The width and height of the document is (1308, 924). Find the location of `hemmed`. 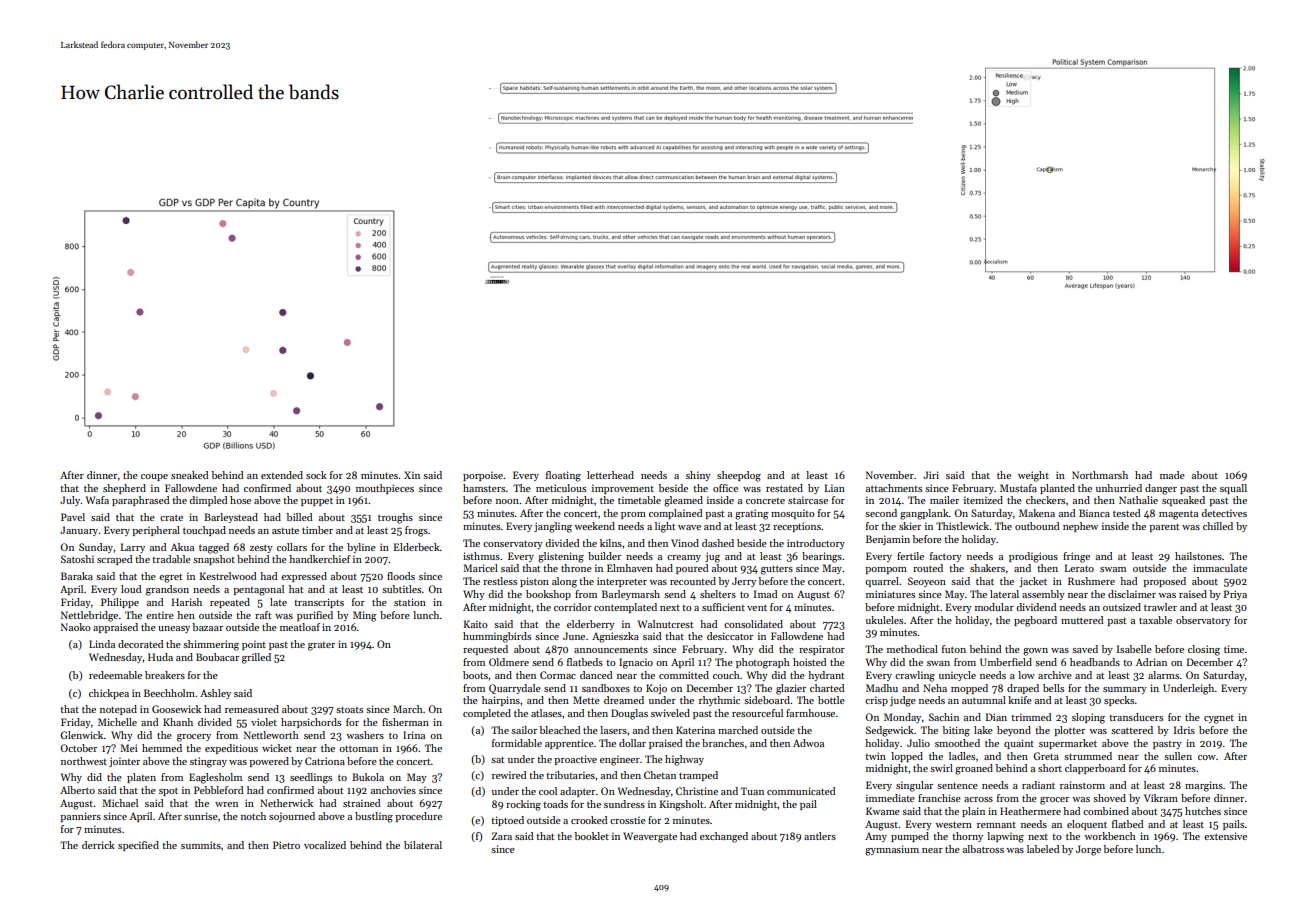

hemmed is located at coordinates (162, 748).
